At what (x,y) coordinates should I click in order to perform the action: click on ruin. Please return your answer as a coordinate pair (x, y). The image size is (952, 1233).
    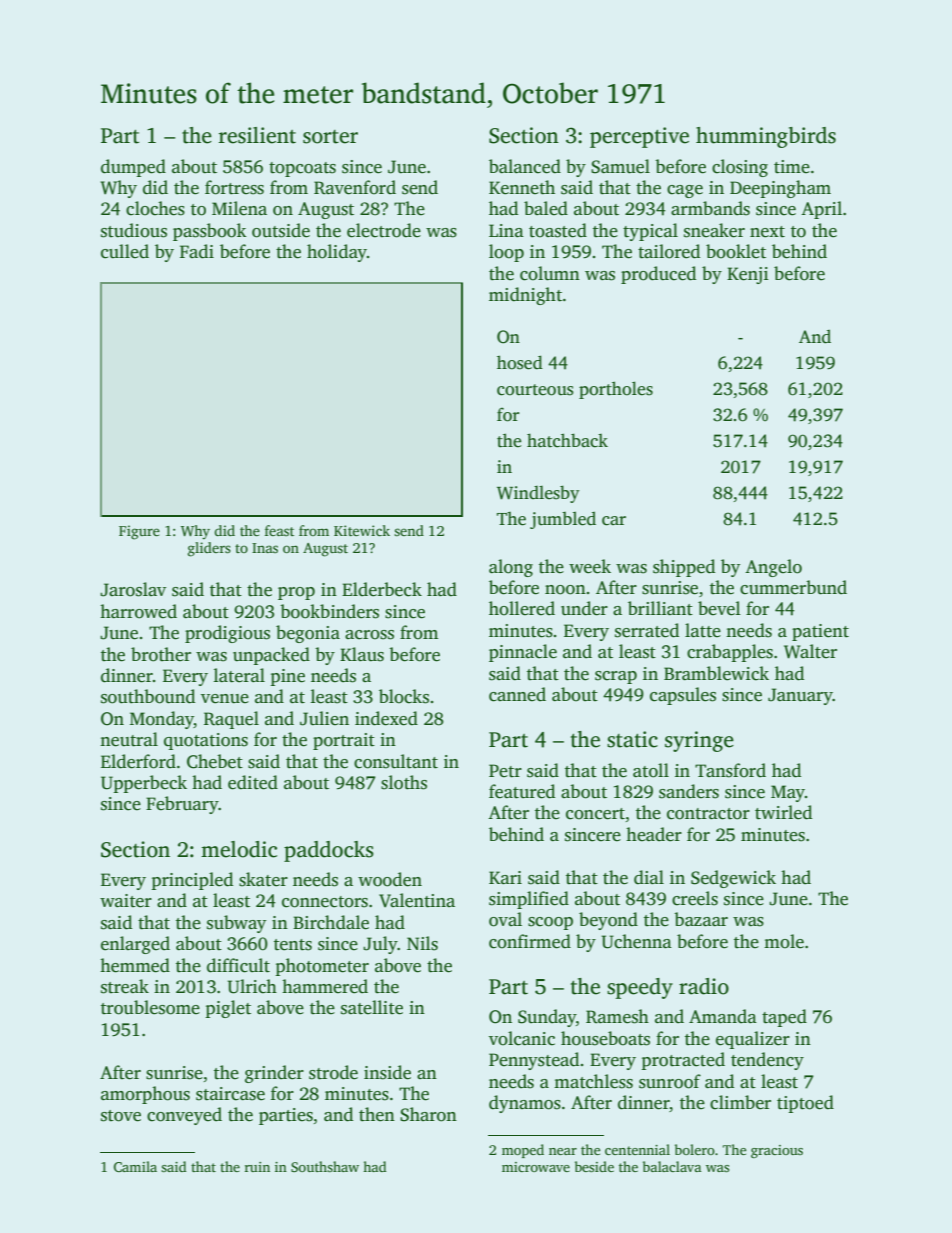
    Looking at the image, I should click on (257, 1167).
